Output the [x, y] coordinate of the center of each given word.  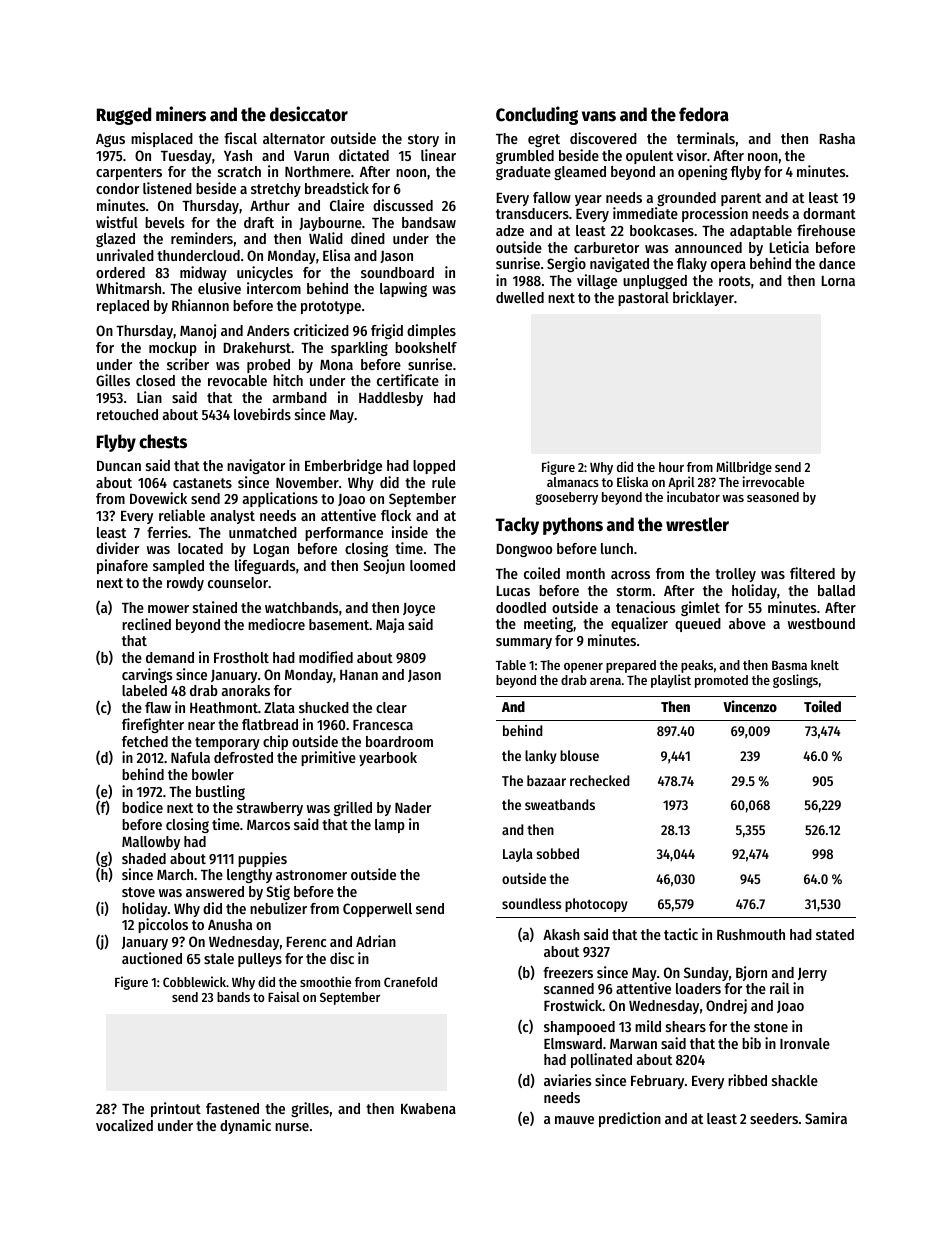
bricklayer [703, 298]
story [423, 140]
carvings [147, 675]
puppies [262, 859]
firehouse [826, 230]
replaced [123, 307]
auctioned [152, 958]
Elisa [336, 255]
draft [259, 222]
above [747, 623]
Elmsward [573, 1043]
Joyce [419, 609]
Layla [518, 855]
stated [835, 934]
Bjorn [751, 973]
